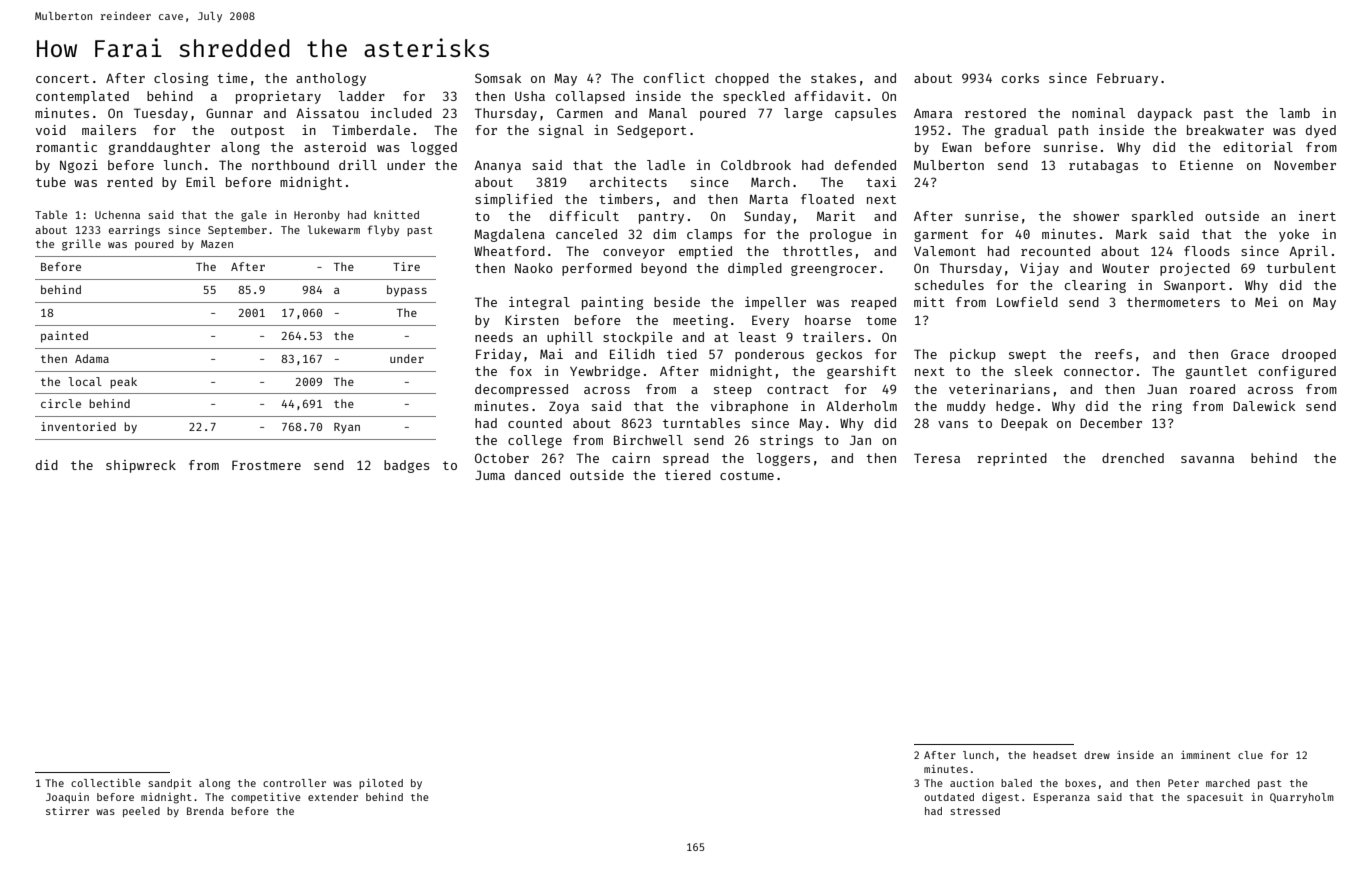 The height and width of the page is (887, 1372). I want to click on local, so click(85, 381).
